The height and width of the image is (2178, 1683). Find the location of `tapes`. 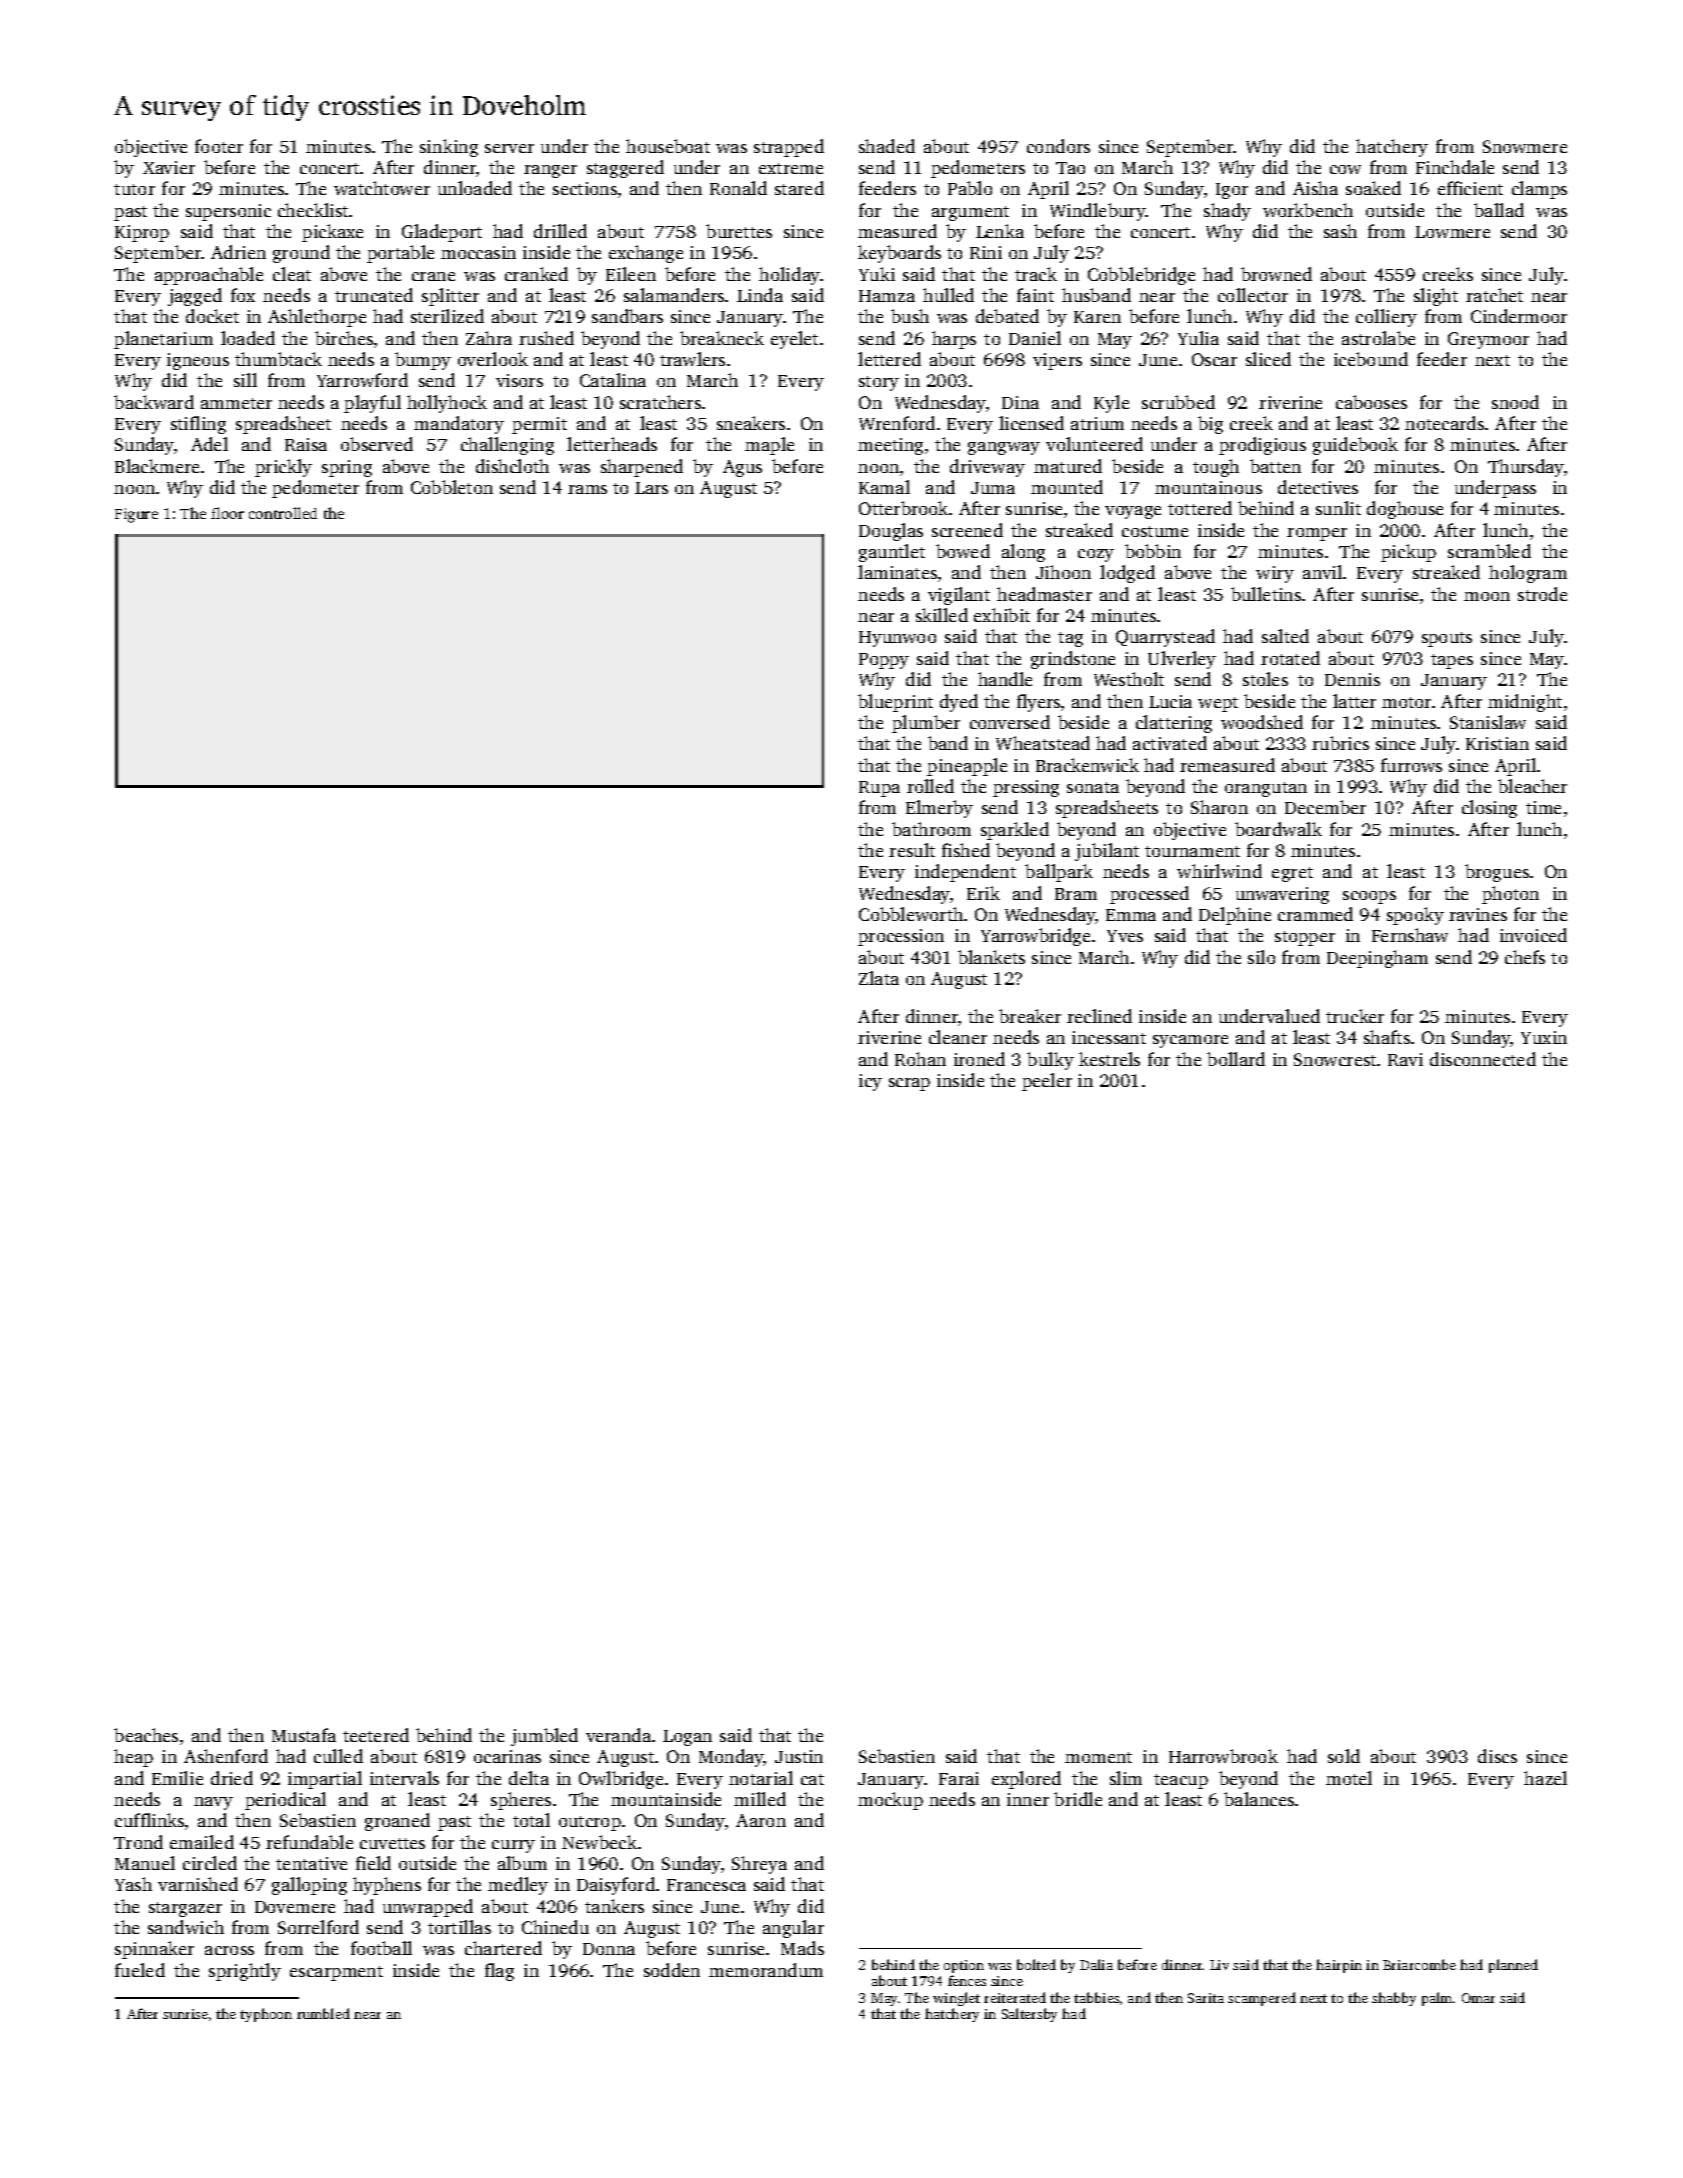

tapes is located at coordinates (1452, 661).
